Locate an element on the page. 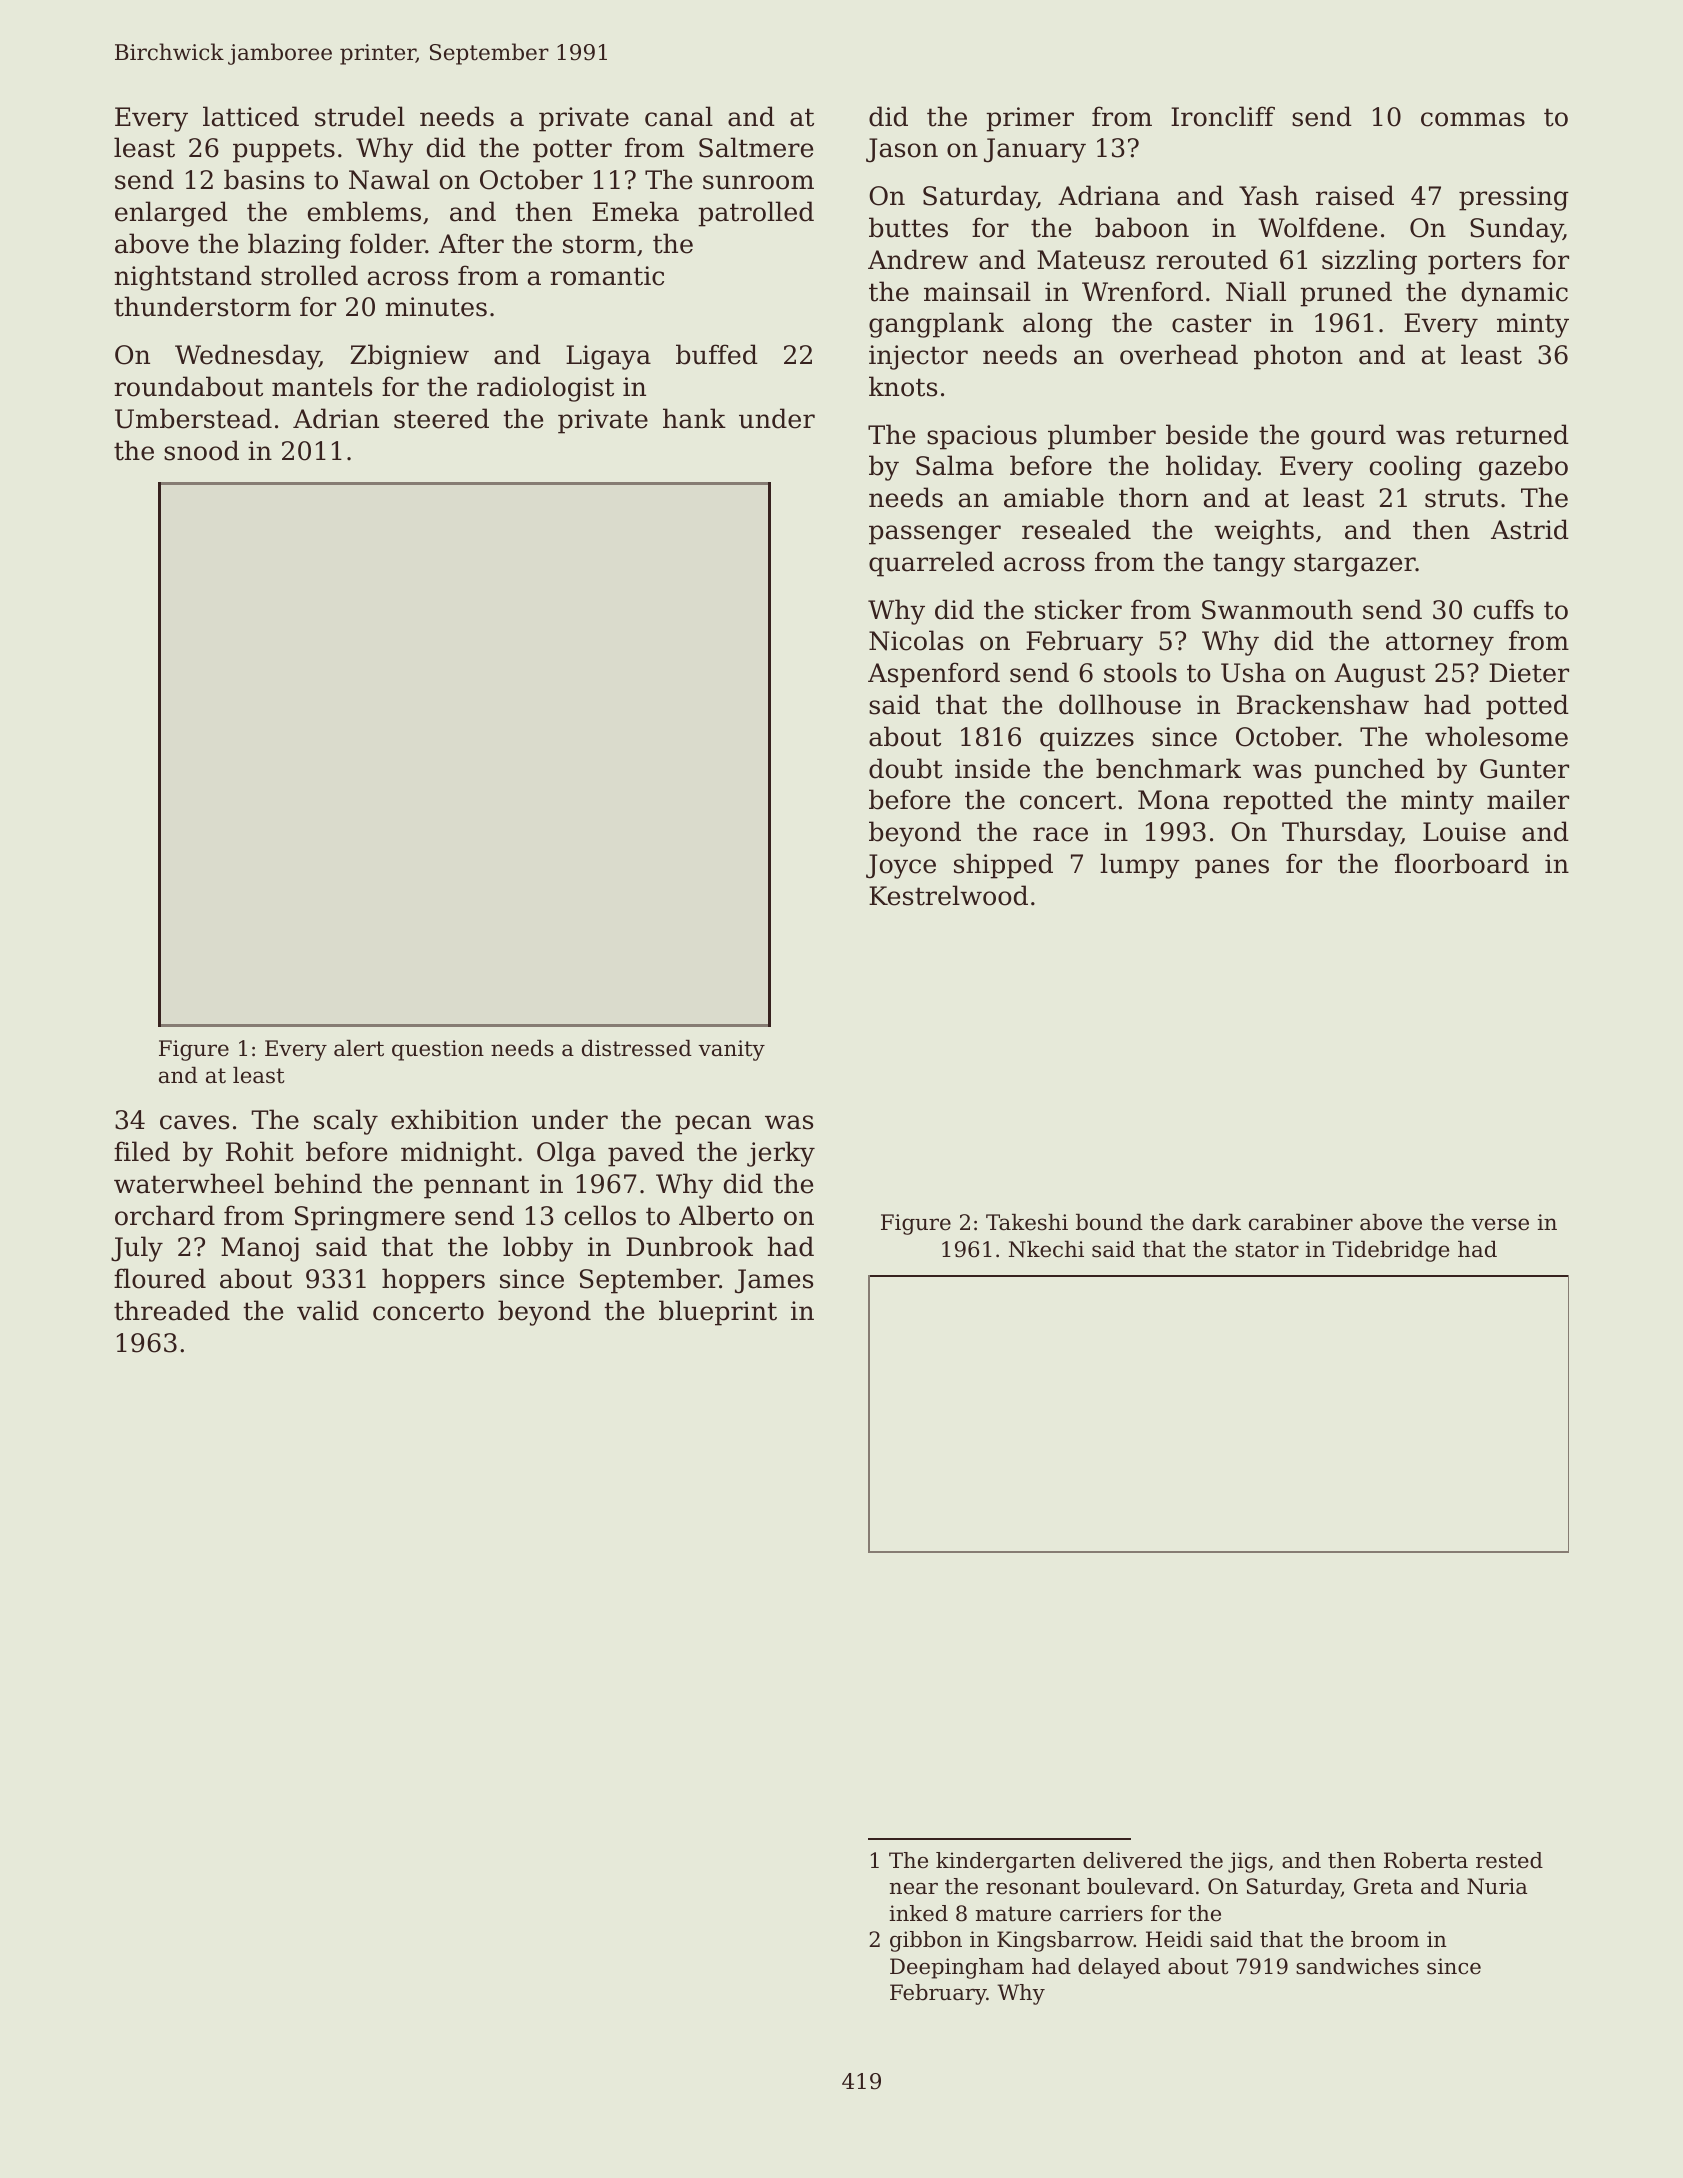 The height and width of the image is (2178, 1683). near is located at coordinates (914, 1889).
